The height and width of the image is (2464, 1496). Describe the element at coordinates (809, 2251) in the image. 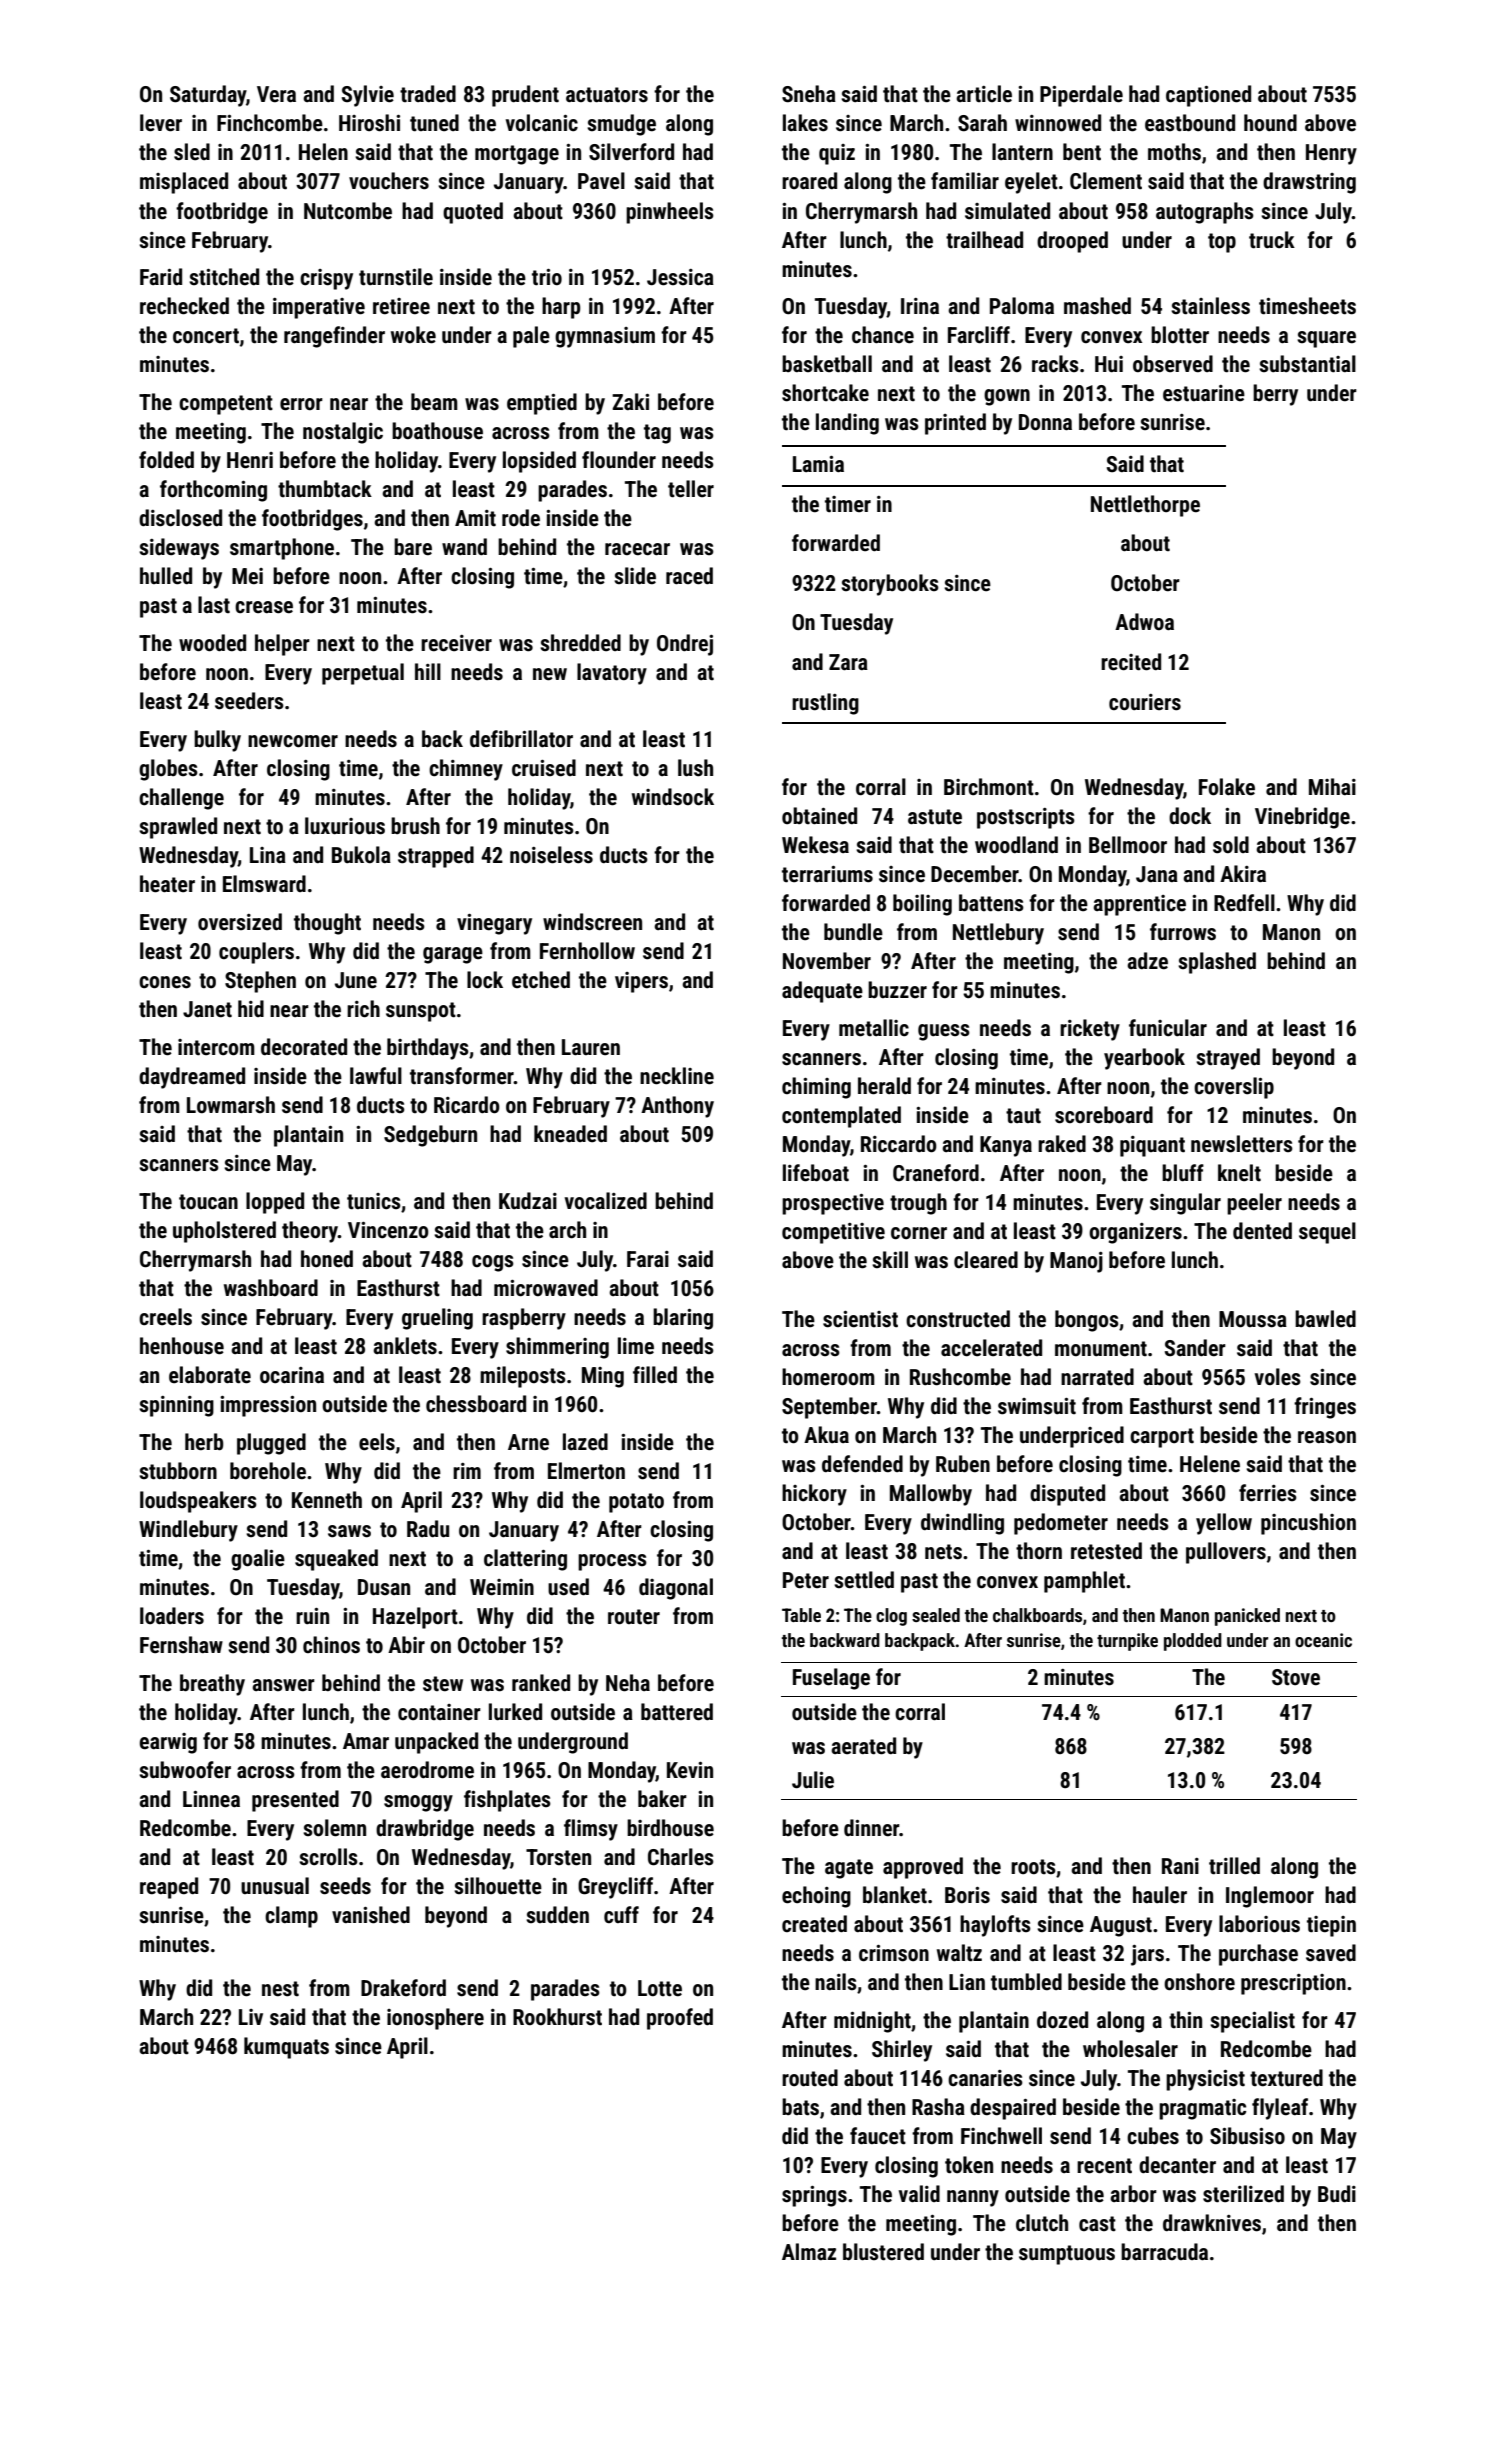

I see `Almaz` at that location.
